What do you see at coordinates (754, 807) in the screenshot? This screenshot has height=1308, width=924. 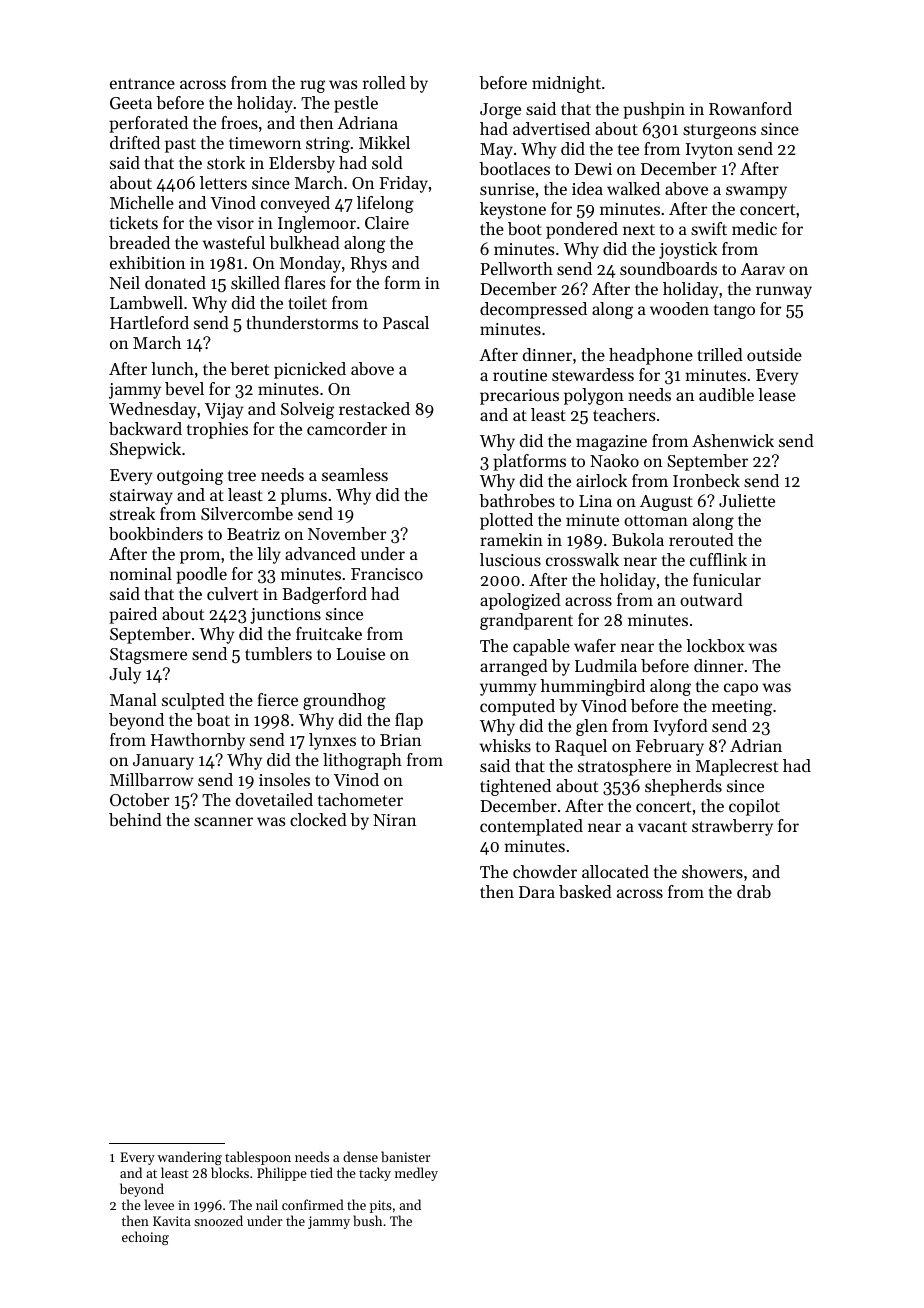 I see `copilot` at bounding box center [754, 807].
